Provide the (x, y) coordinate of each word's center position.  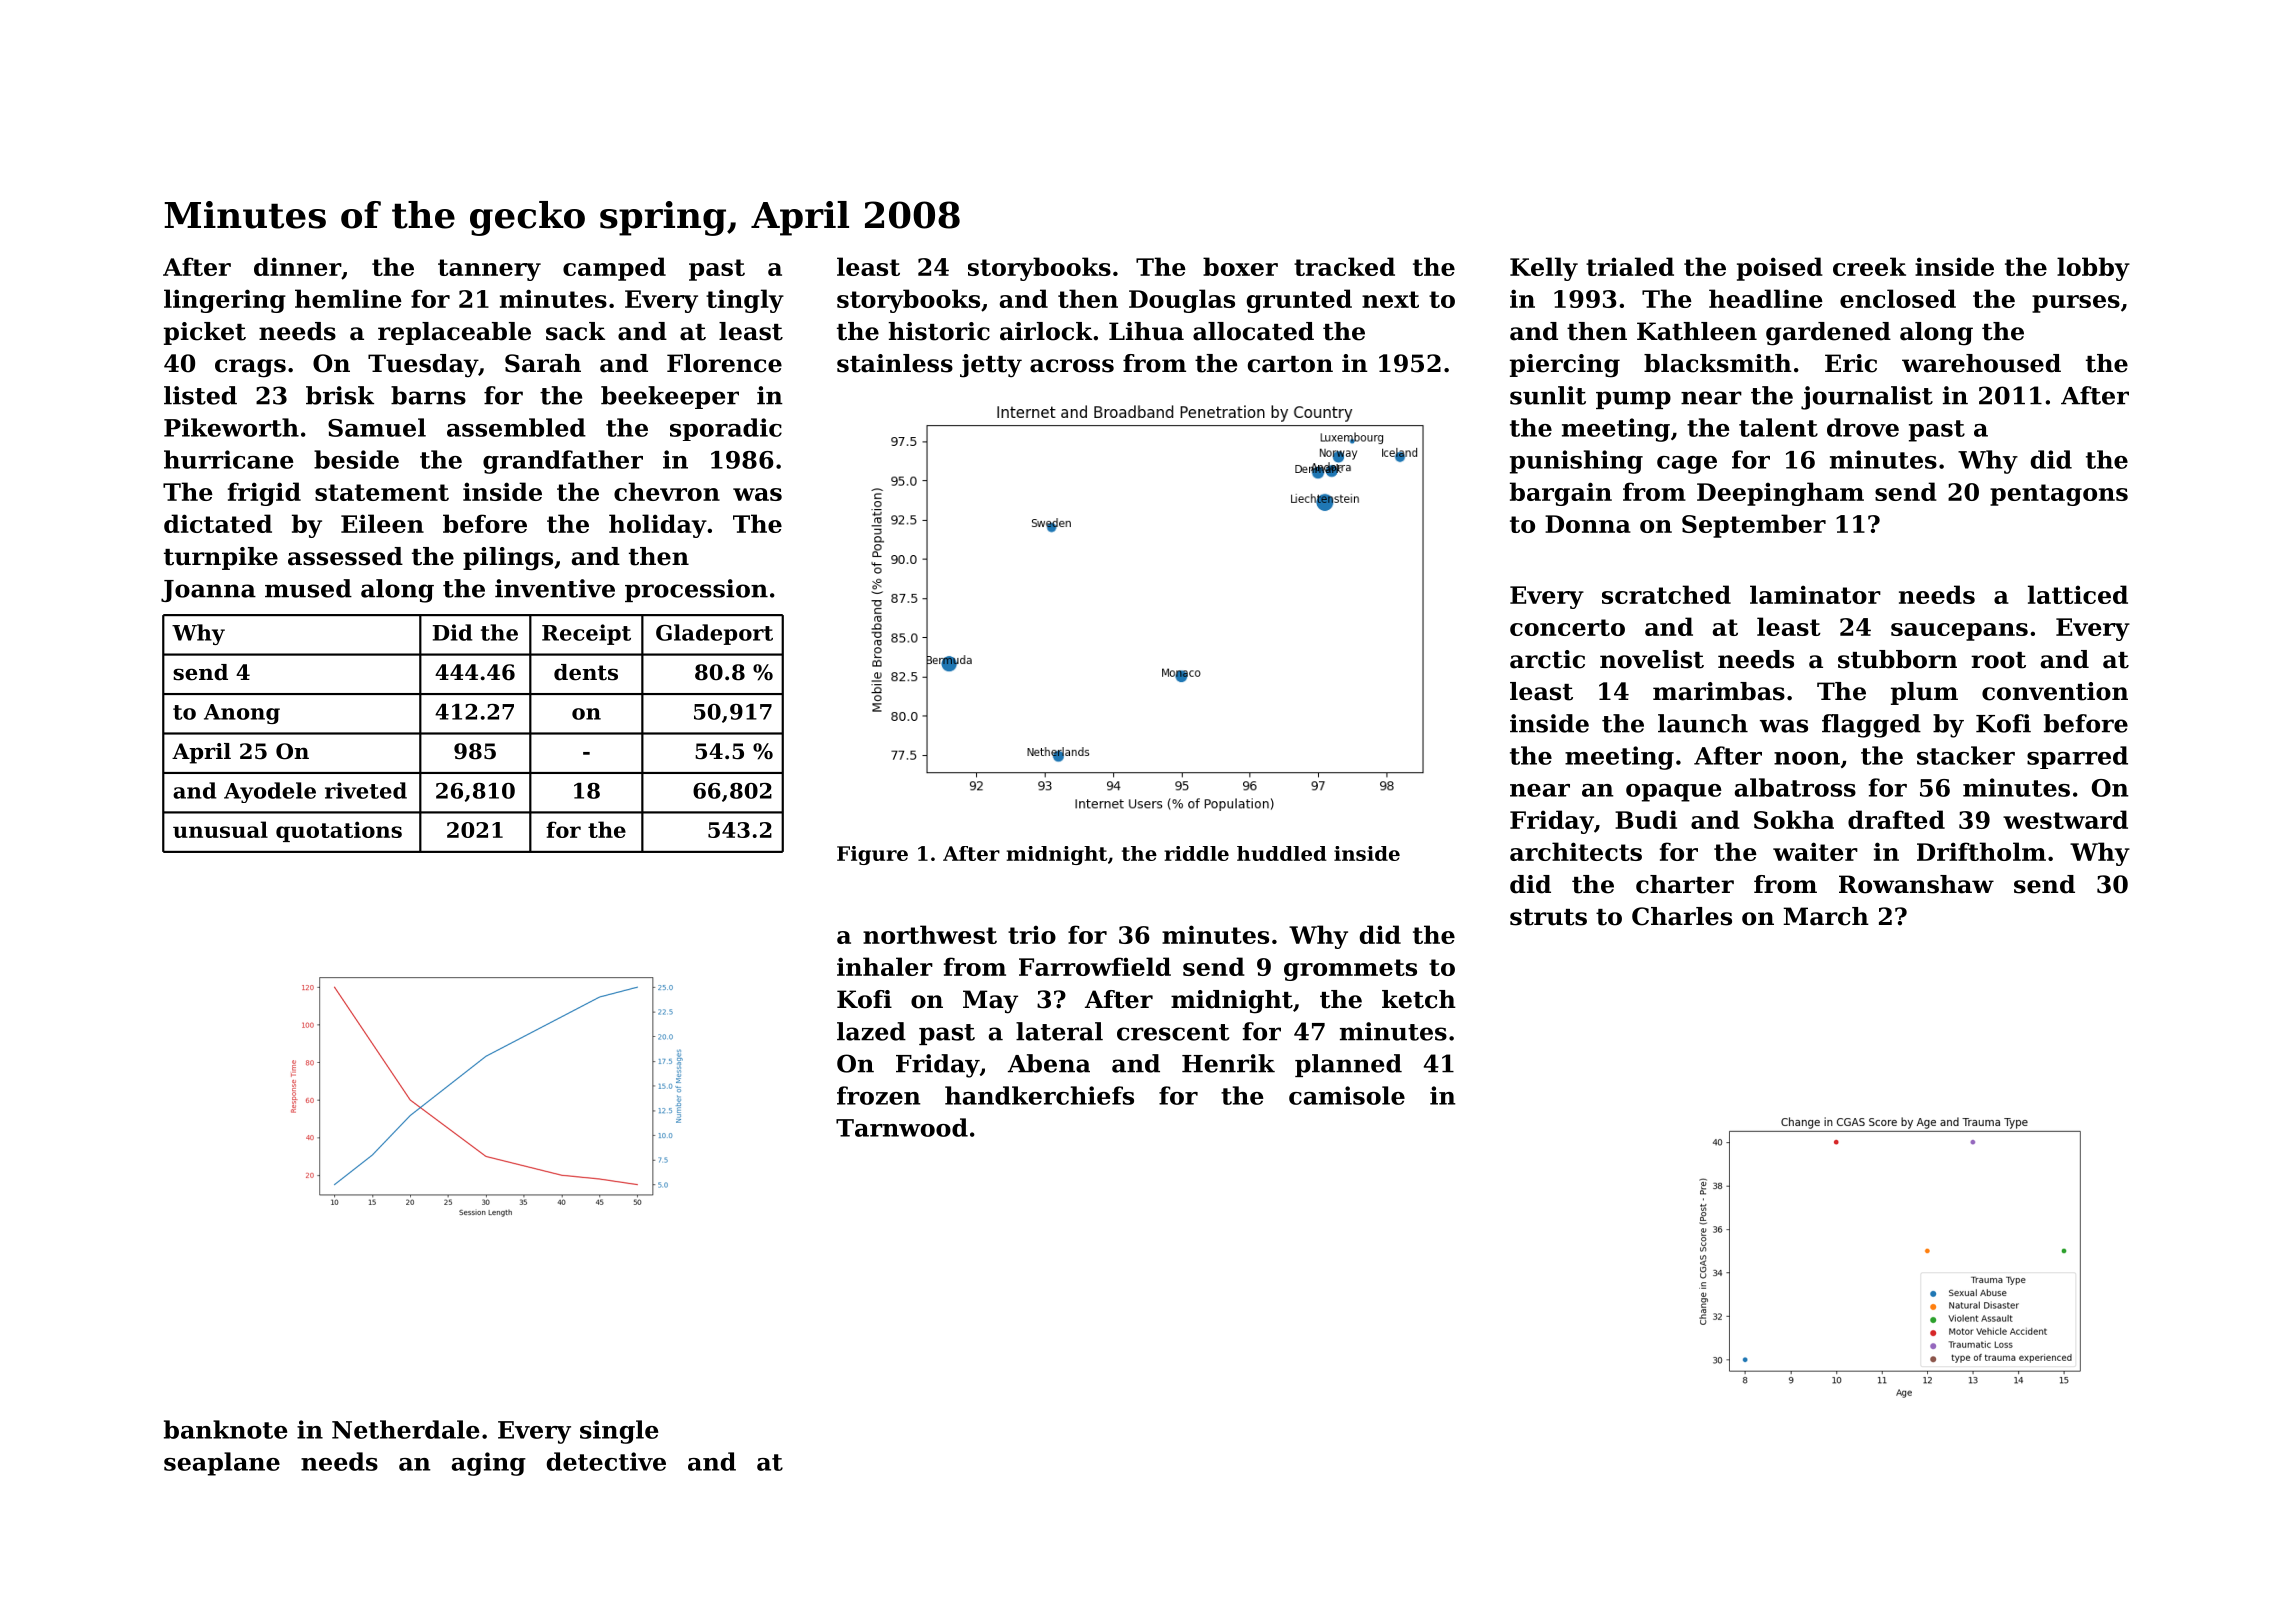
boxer (1240, 266)
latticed (2078, 594)
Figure (872, 855)
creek (1869, 266)
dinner (297, 266)
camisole (1347, 1095)
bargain (1561, 494)
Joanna (208, 591)
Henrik (1228, 1063)
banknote (226, 1429)
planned (1348, 1065)
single (619, 1432)
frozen (879, 1095)
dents (586, 672)
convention (2055, 691)
